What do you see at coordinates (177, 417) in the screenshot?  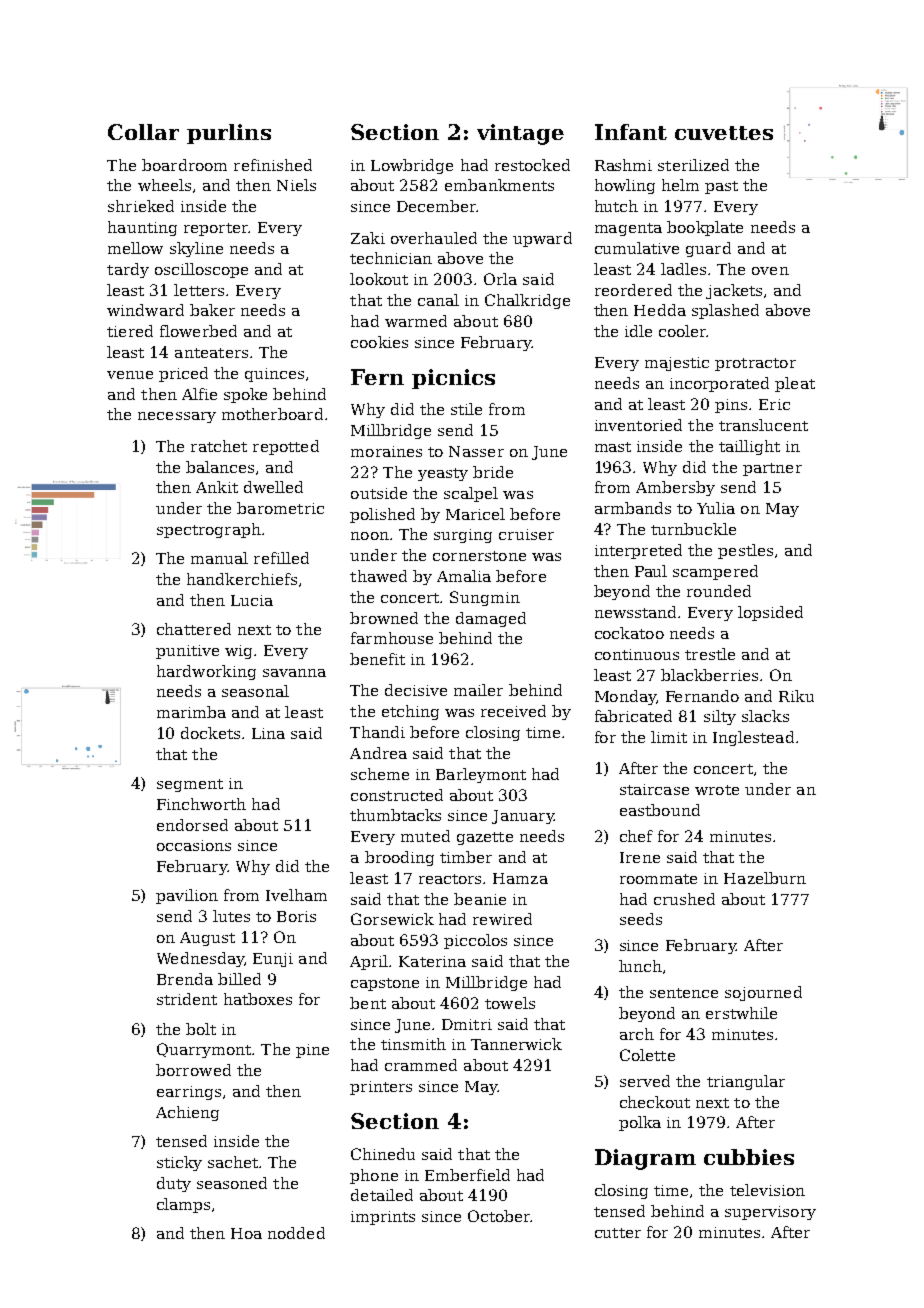 I see `necessary` at bounding box center [177, 417].
